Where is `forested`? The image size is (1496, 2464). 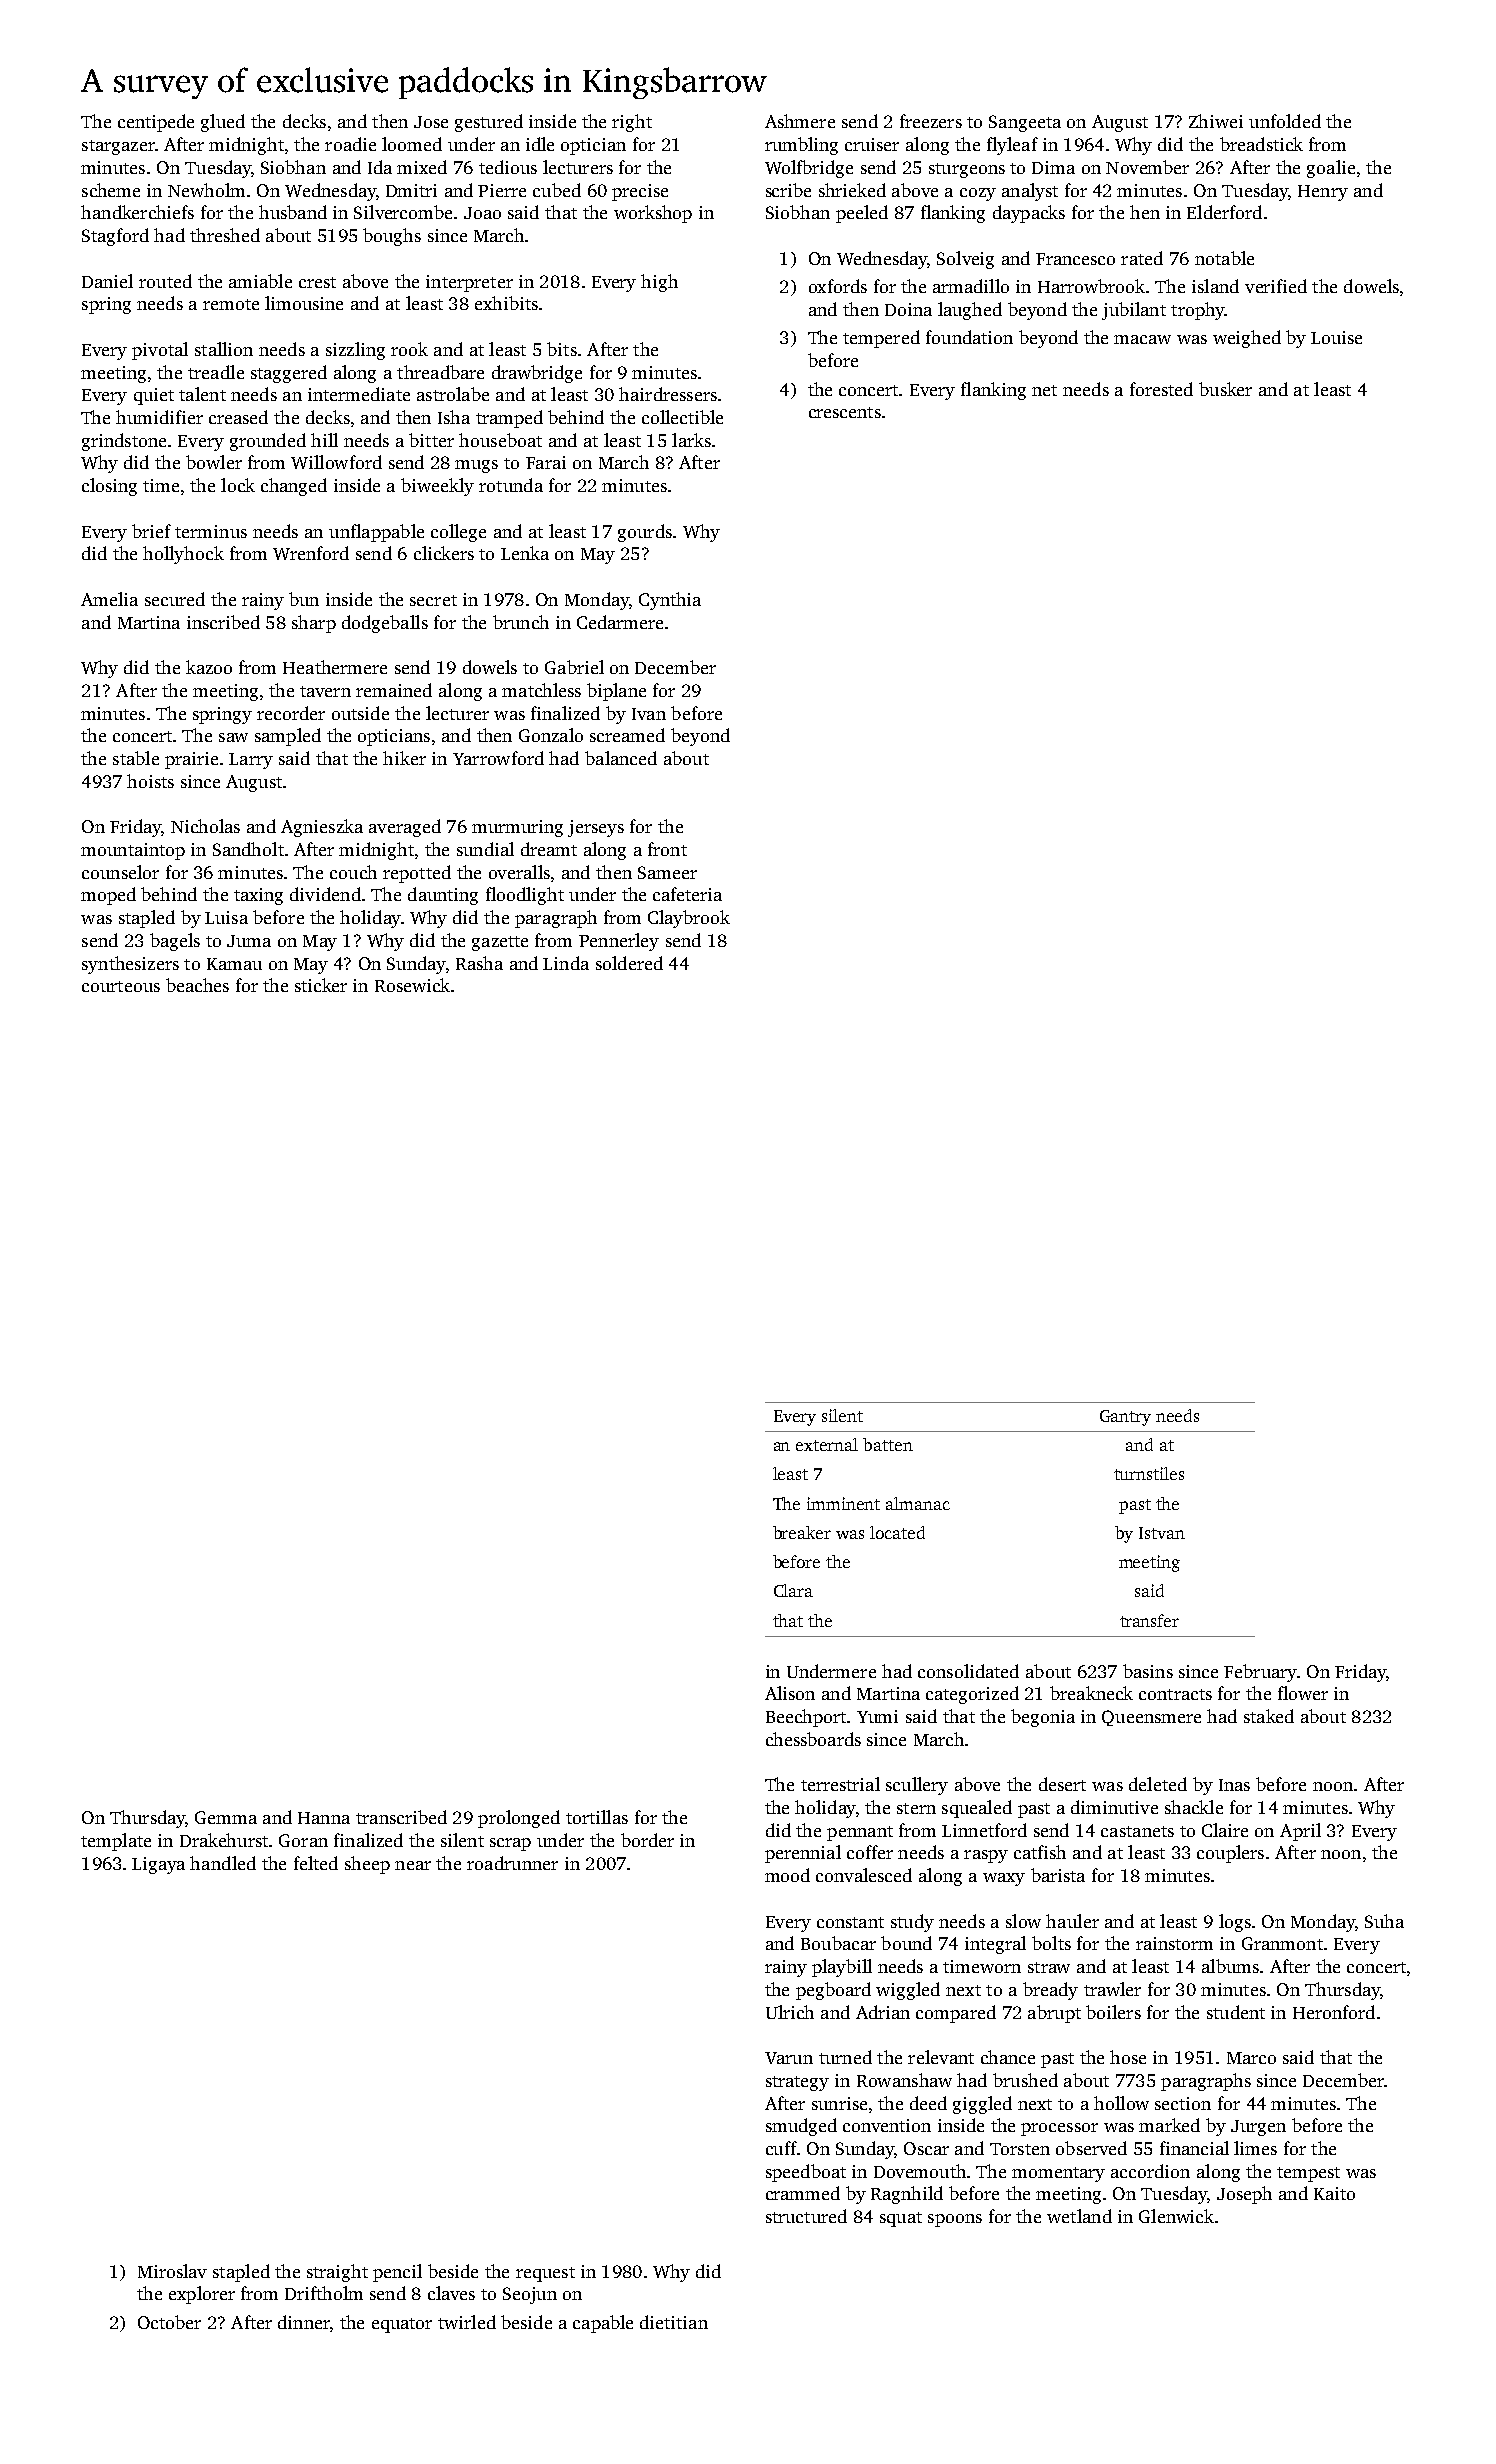
forested is located at coordinates (1161, 389).
